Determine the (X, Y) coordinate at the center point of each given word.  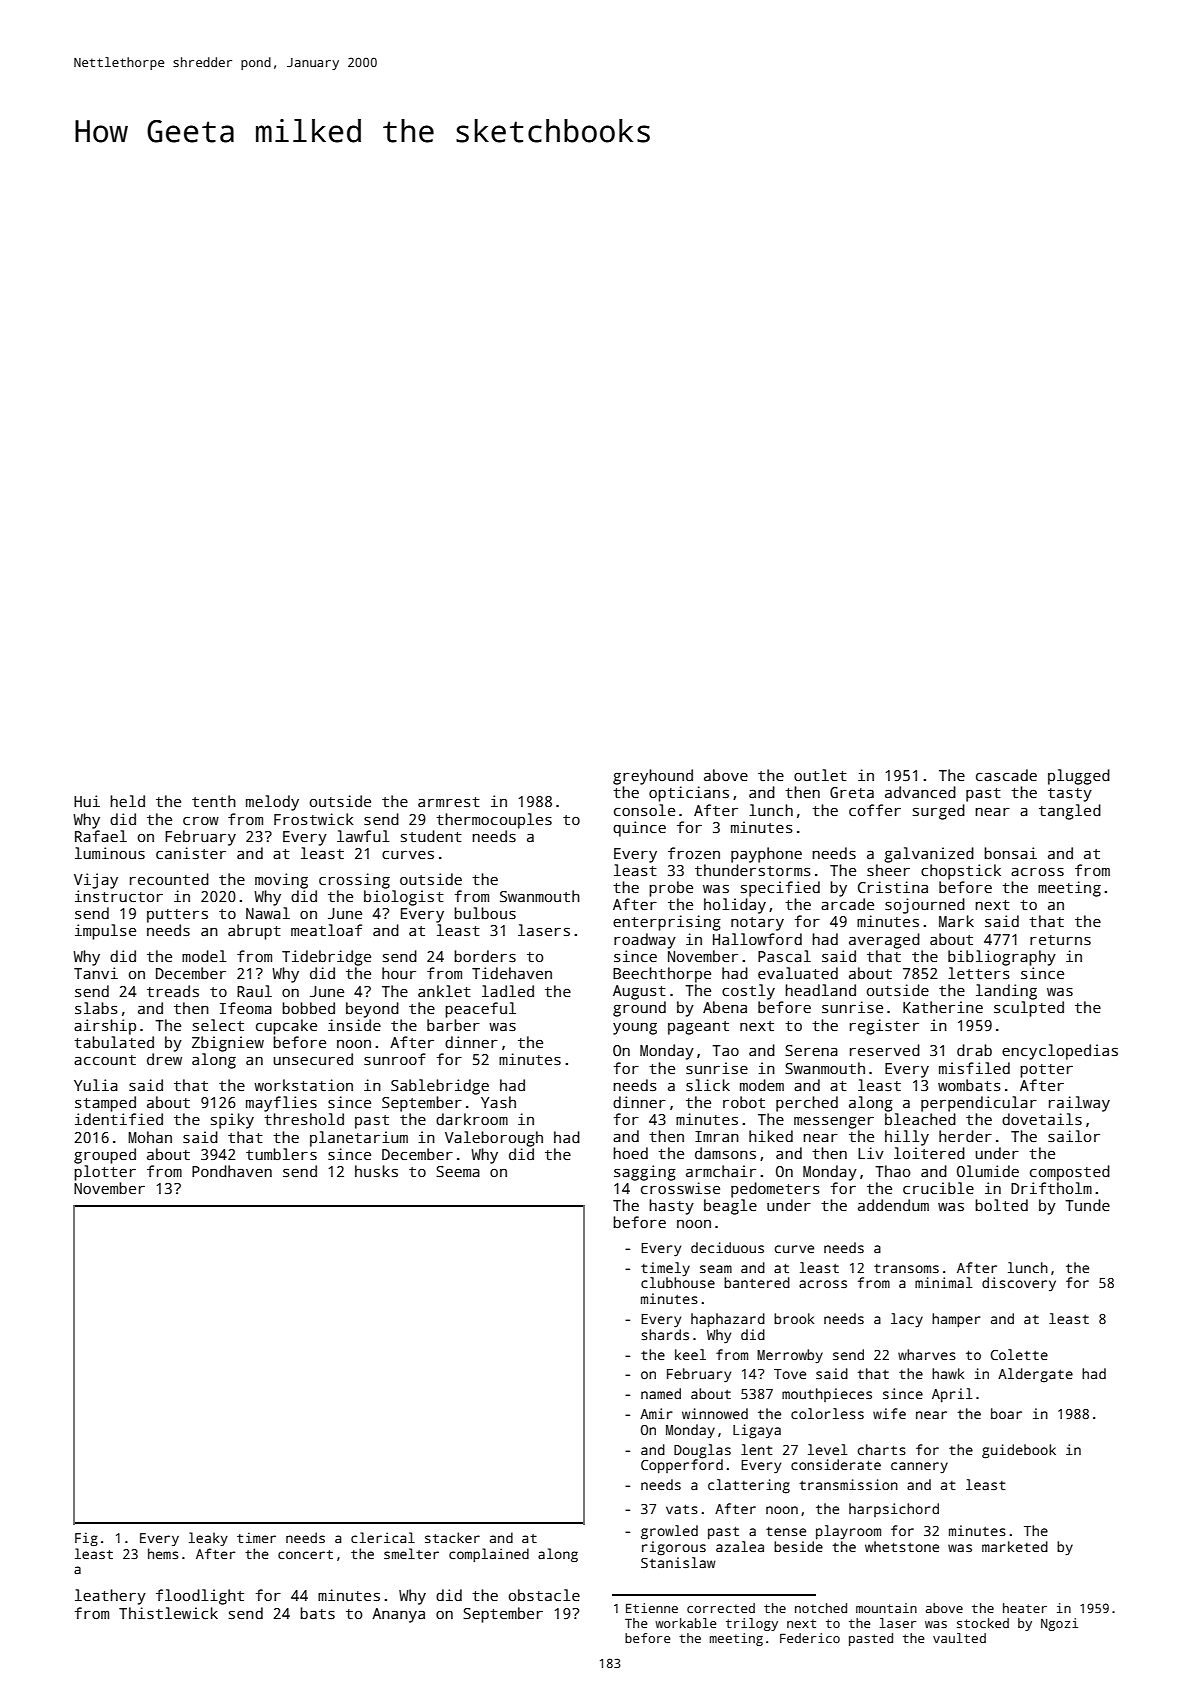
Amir (656, 1413)
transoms (906, 1268)
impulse (105, 932)
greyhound (653, 777)
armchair (721, 1171)
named (661, 1393)
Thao (893, 1171)
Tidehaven (512, 973)
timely (665, 1269)
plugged (1079, 777)
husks (376, 1171)
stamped (105, 1104)
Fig (86, 1539)
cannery (919, 1467)
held (127, 801)
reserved (885, 1050)
